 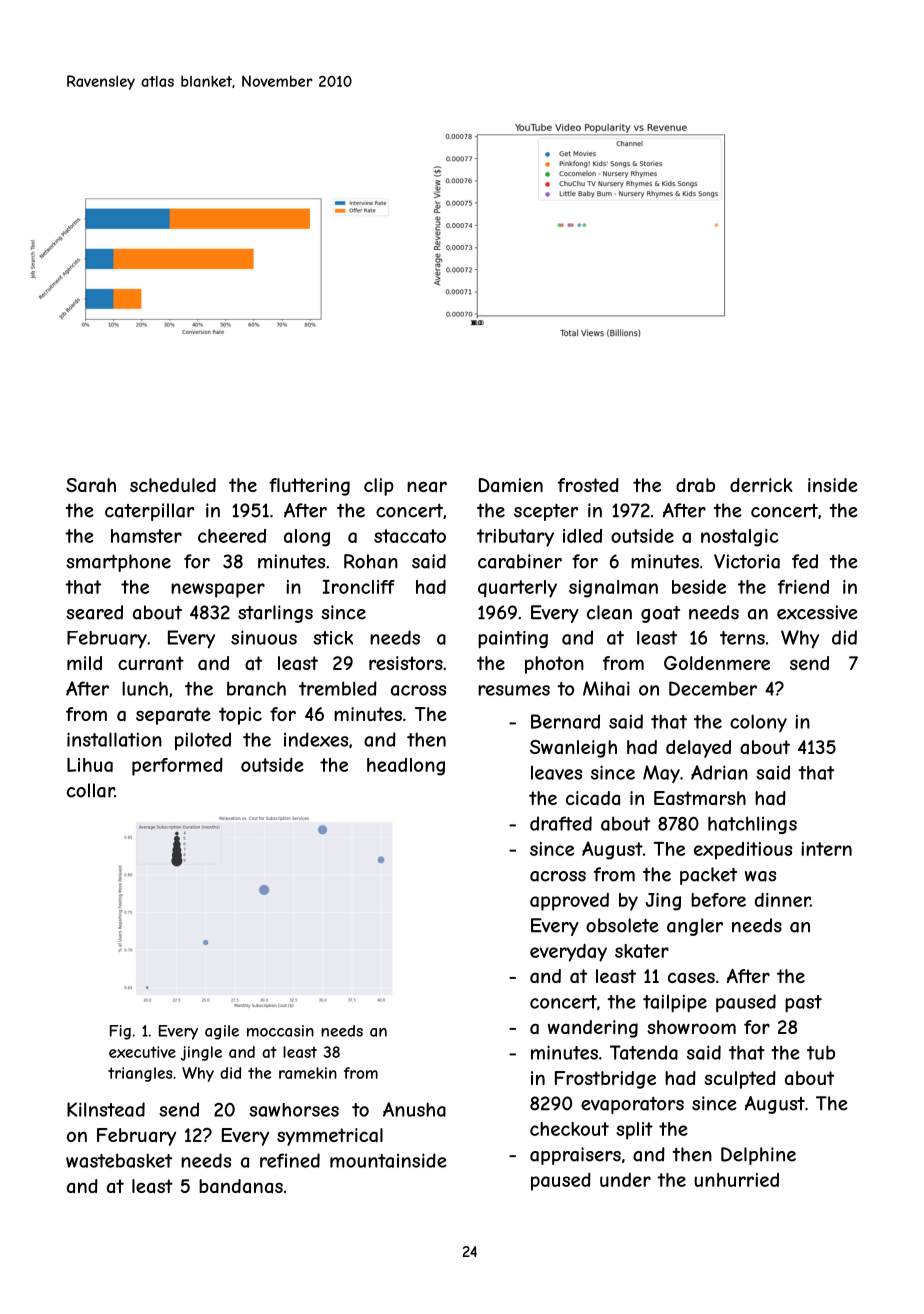 What do you see at coordinates (427, 486) in the page?
I see `near` at bounding box center [427, 486].
